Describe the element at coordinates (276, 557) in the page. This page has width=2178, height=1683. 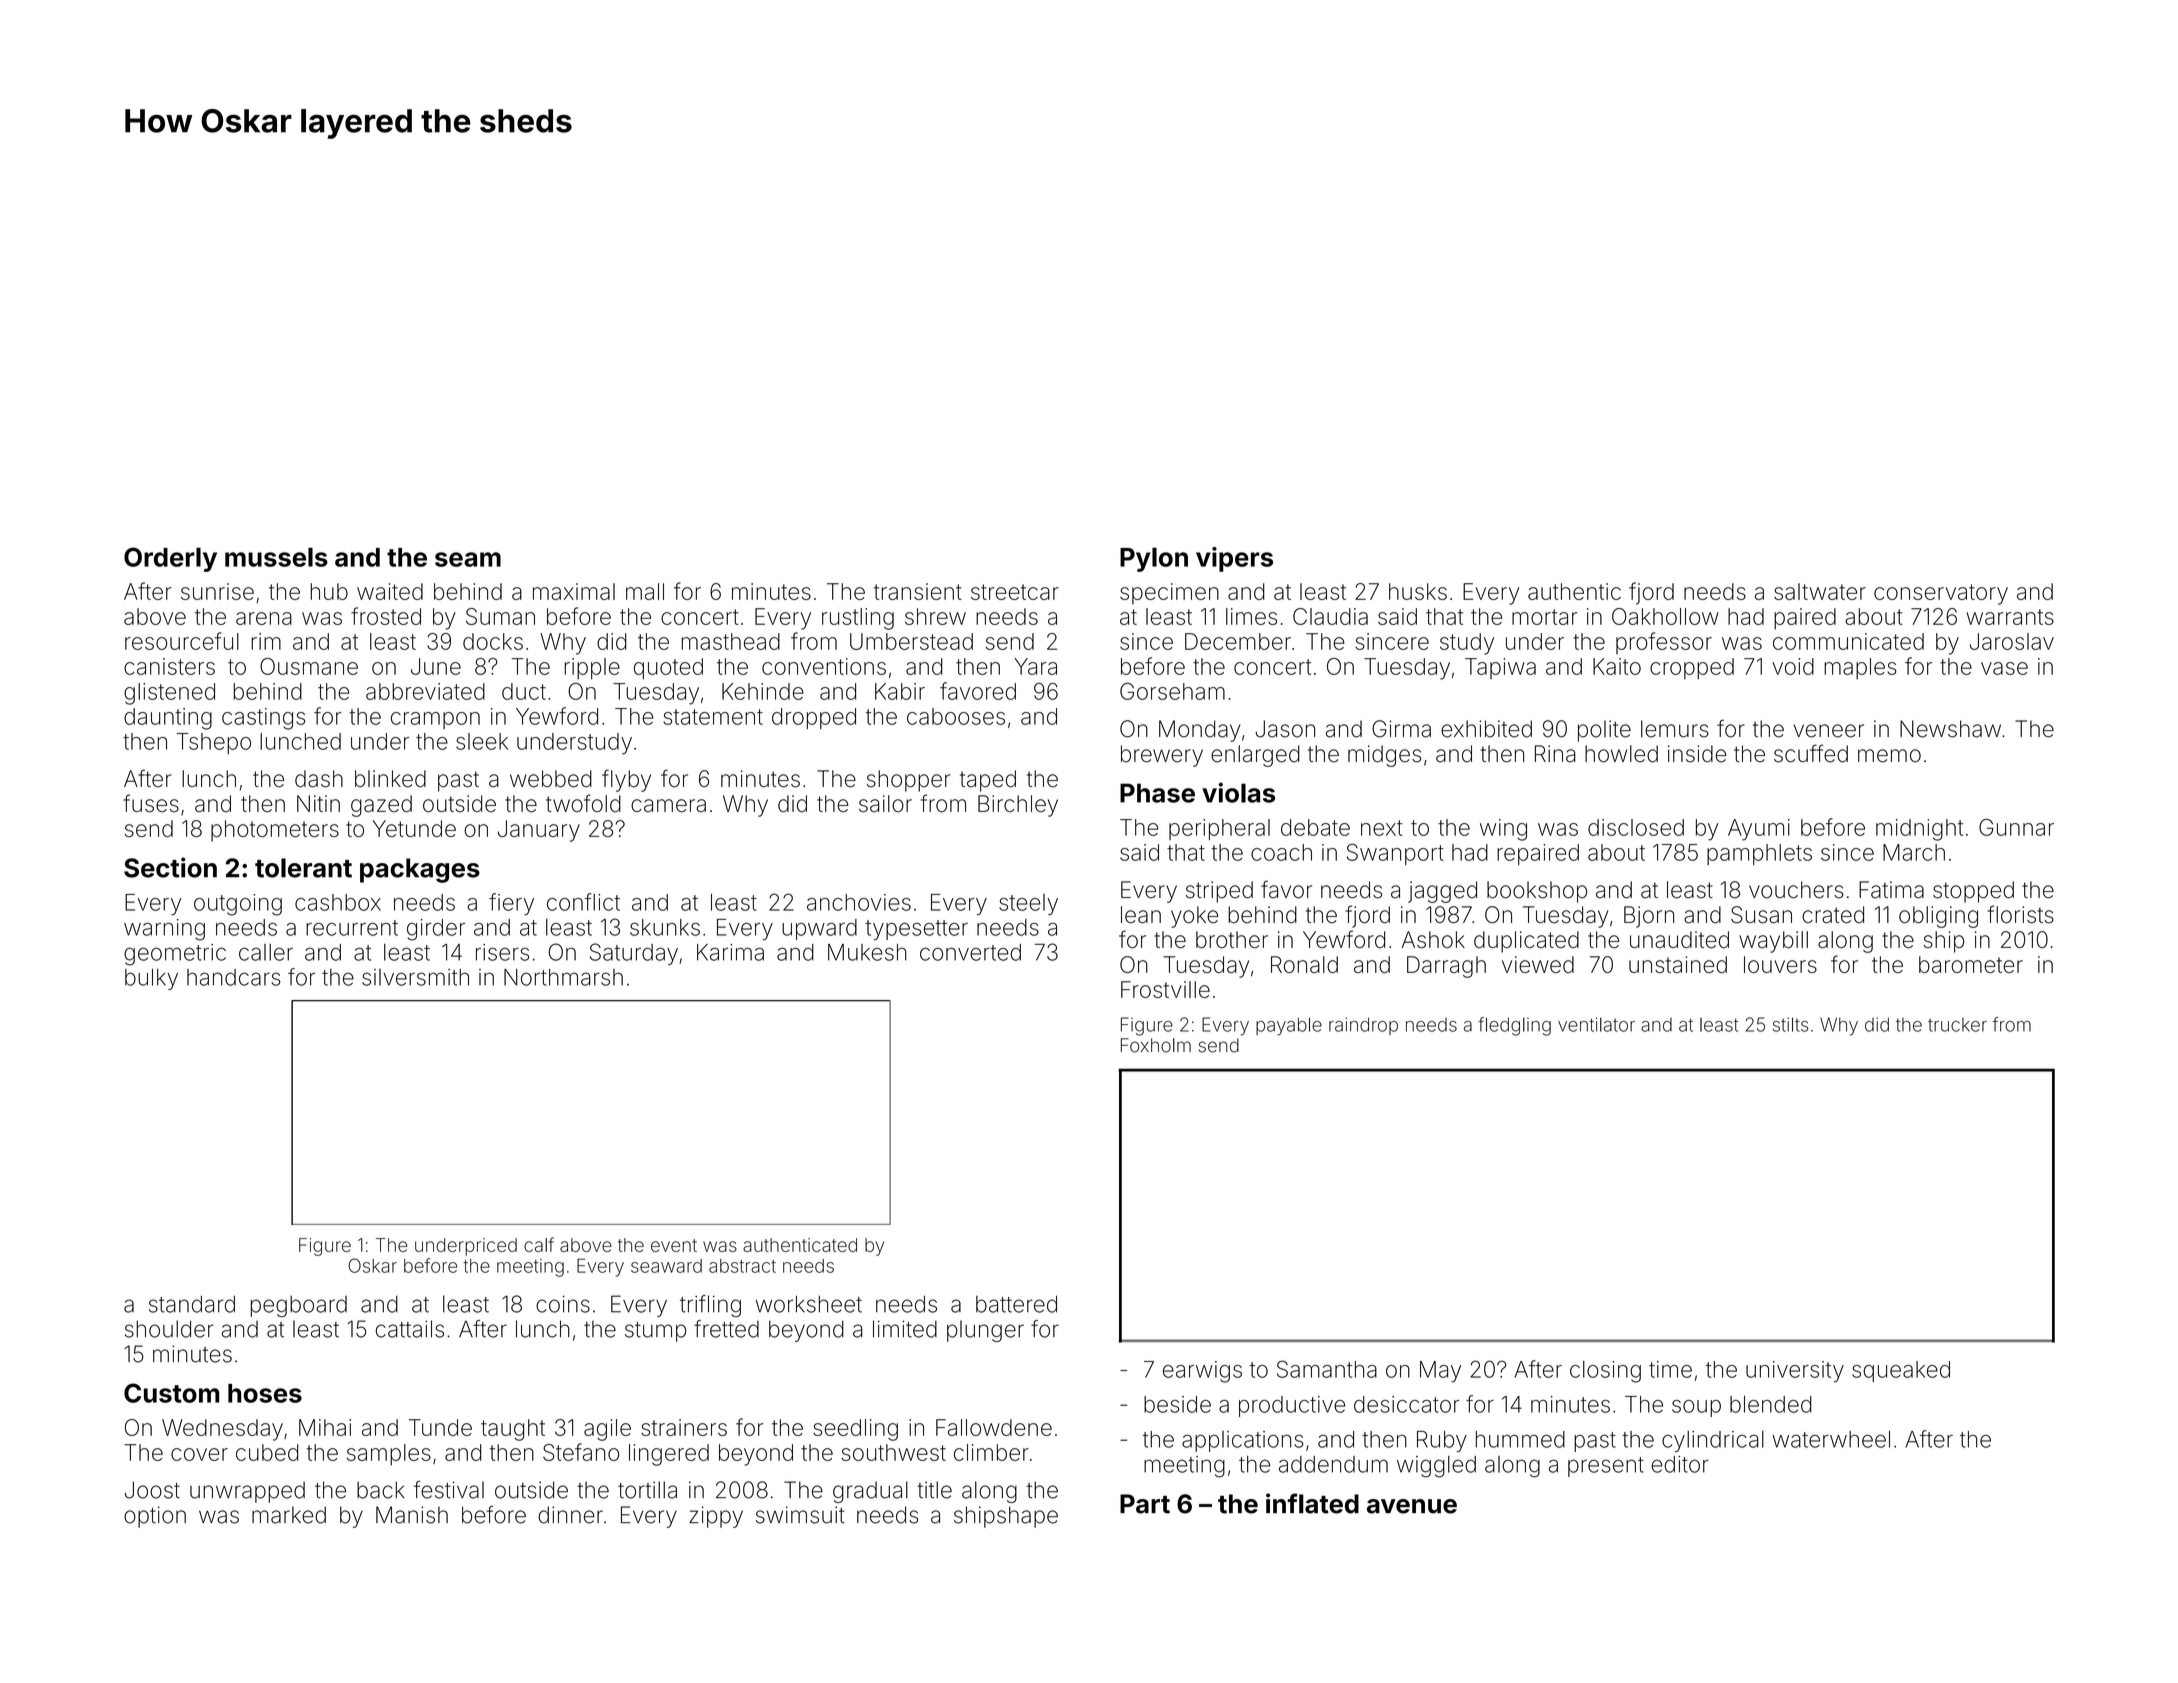
I see `mussels` at that location.
